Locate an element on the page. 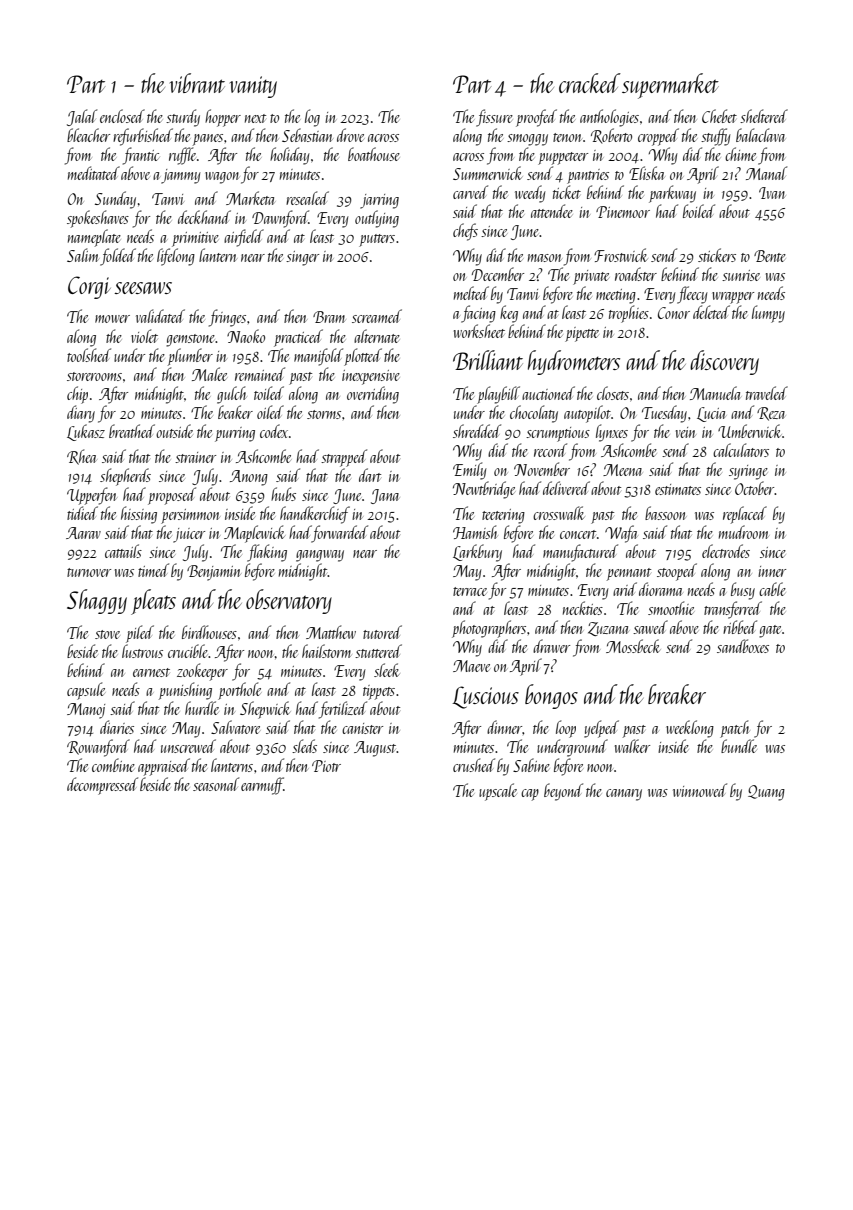  stickers is located at coordinates (717, 255).
